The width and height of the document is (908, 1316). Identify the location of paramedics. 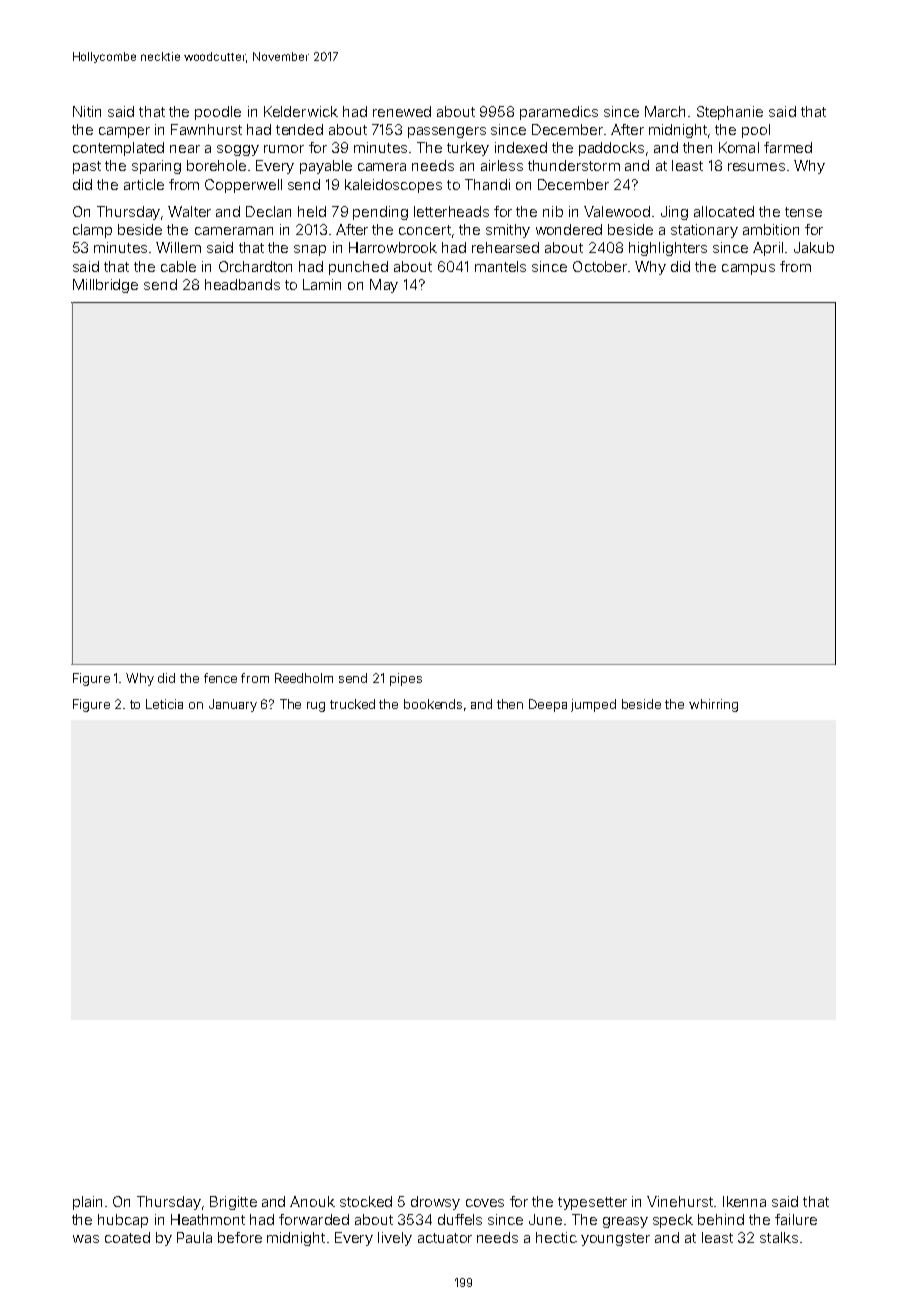
(559, 113).
